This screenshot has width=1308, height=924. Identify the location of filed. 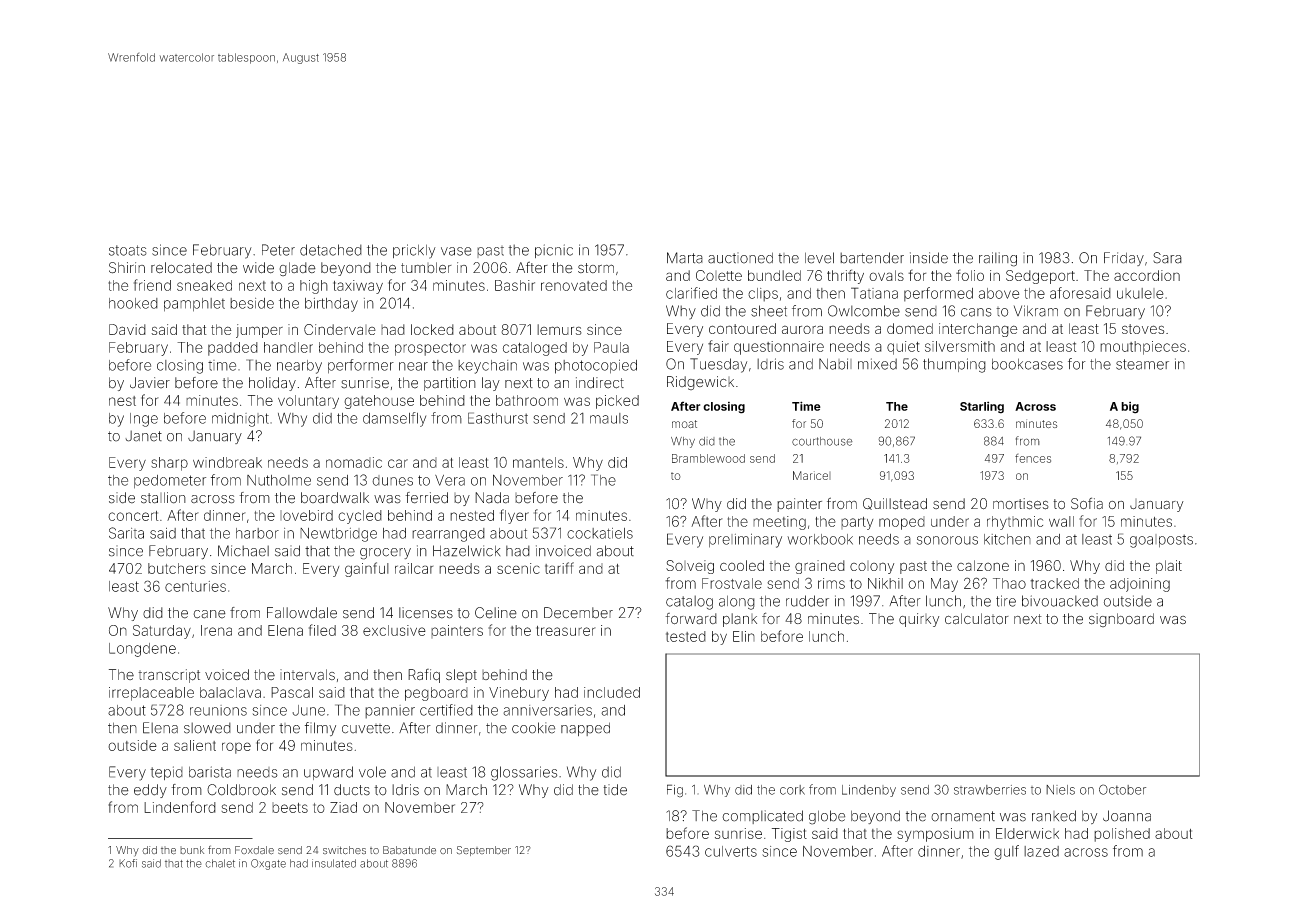
(322, 630).
